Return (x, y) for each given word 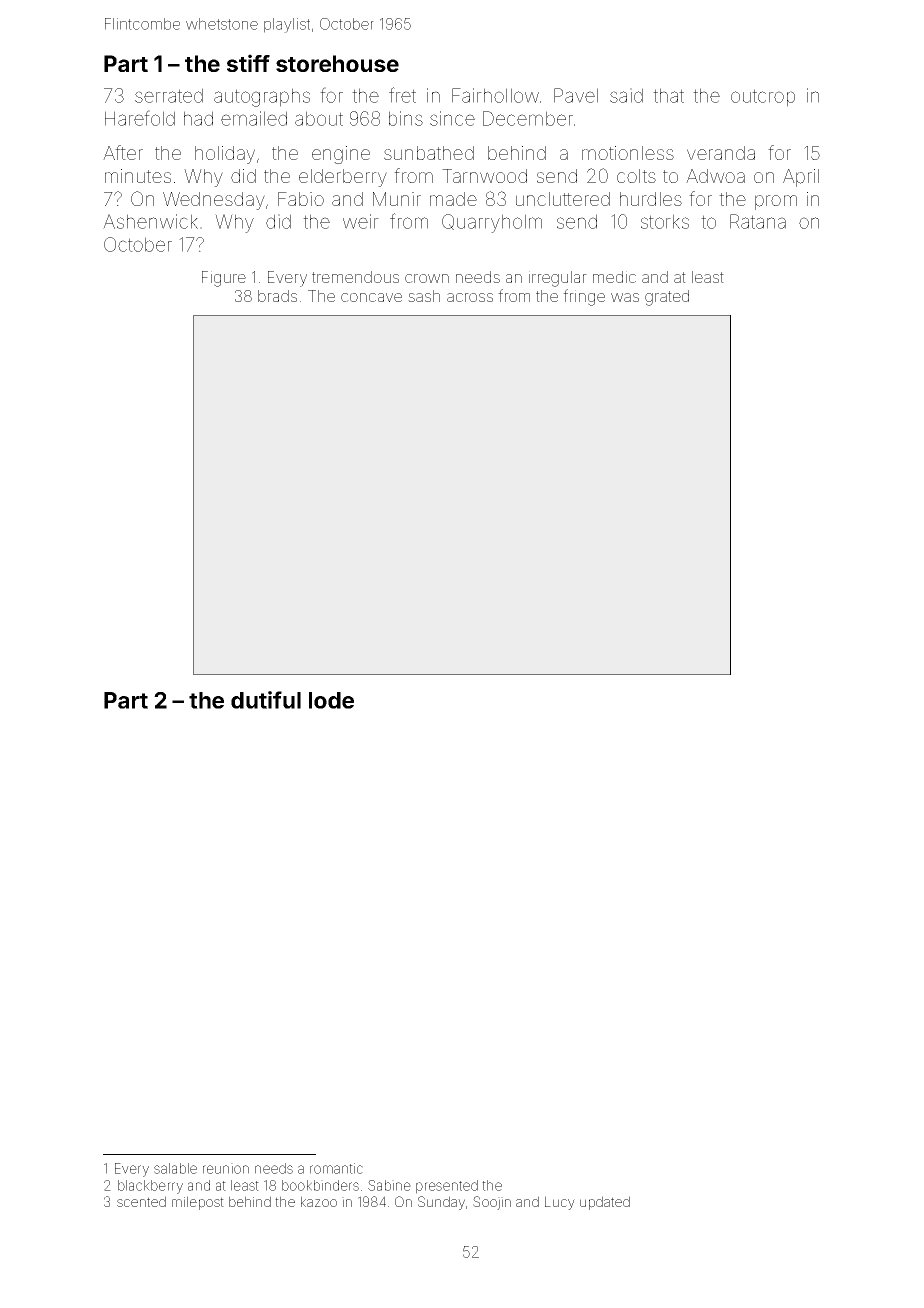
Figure (224, 279)
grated (667, 298)
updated (605, 1203)
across (470, 297)
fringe (584, 297)
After (123, 152)
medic (614, 277)
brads (277, 296)
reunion (226, 1168)
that (668, 95)
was (625, 297)
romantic (336, 1168)
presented (447, 1187)
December (528, 118)
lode (331, 700)
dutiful (266, 700)
